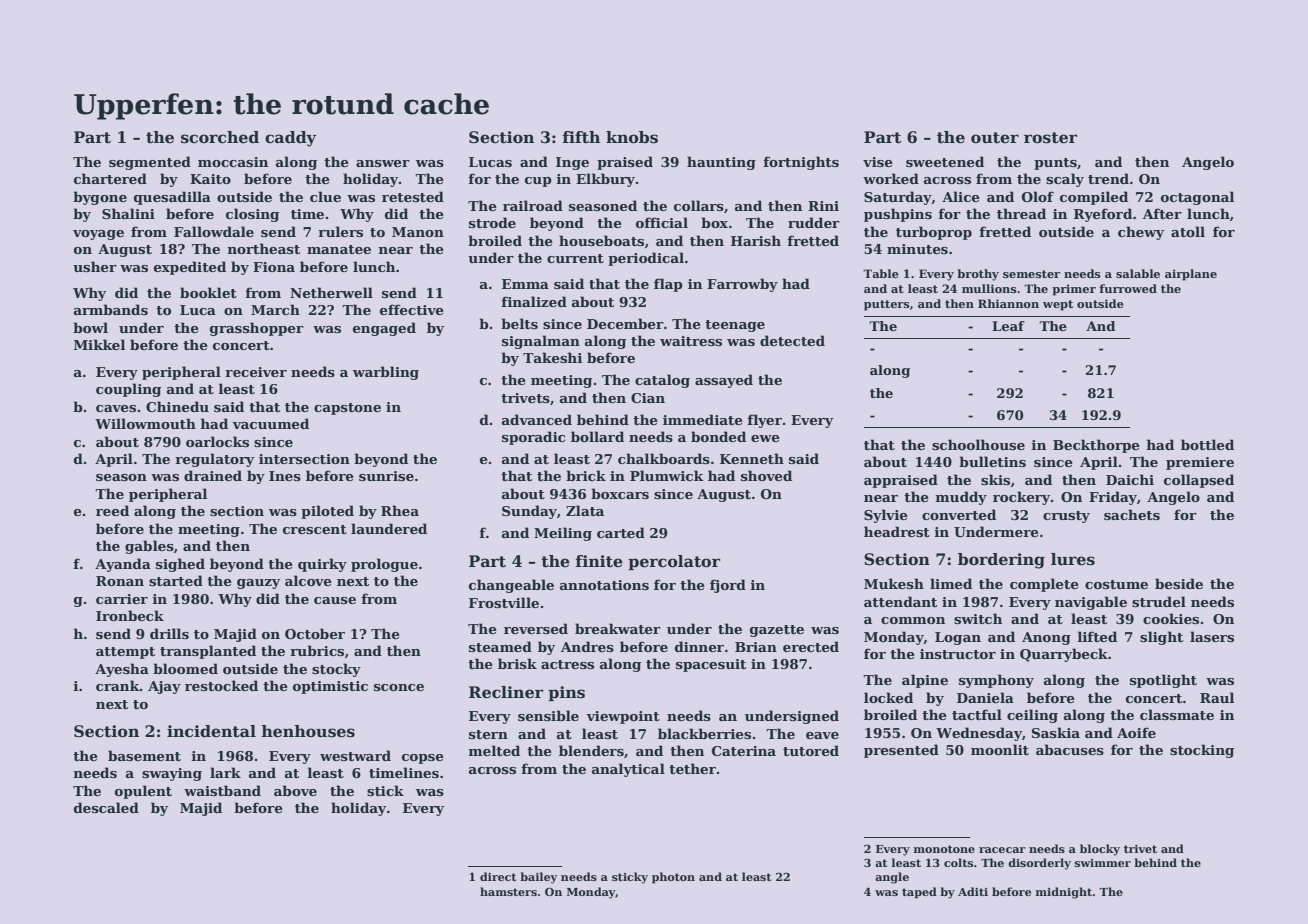 The image size is (1308, 924). What do you see at coordinates (765, 438) in the page?
I see `ewe` at bounding box center [765, 438].
